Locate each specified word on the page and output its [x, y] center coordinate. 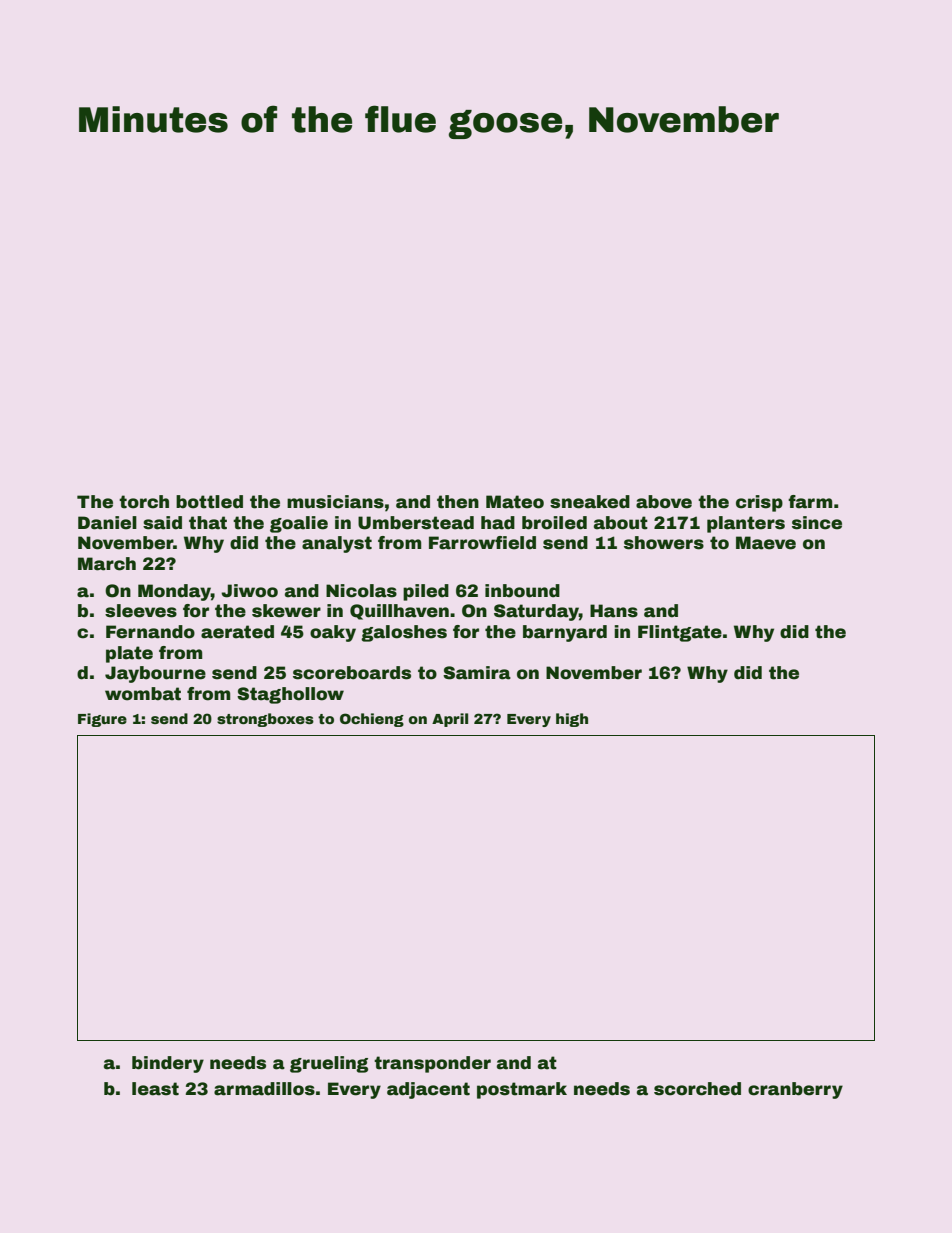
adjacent [428, 1090]
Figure [102, 720]
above [664, 502]
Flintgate [680, 633]
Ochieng [372, 720]
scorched [697, 1089]
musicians [335, 502]
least [155, 1089]
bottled [209, 502]
